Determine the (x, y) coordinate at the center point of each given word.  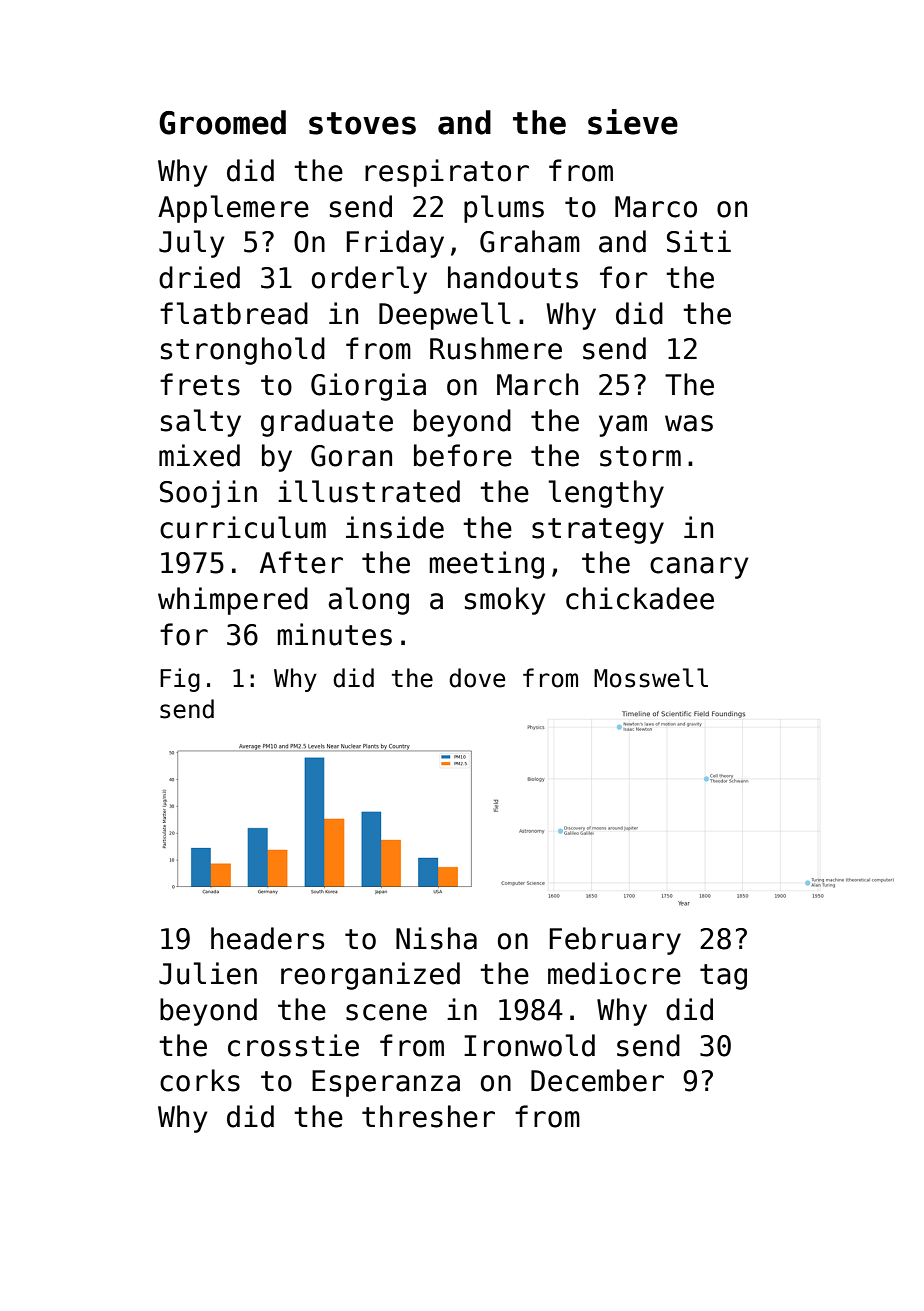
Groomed (222, 122)
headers (267, 938)
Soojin (208, 494)
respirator (447, 173)
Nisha (436, 938)
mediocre (614, 973)
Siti (699, 241)
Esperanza (386, 1083)
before (463, 455)
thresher (428, 1116)
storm (640, 456)
